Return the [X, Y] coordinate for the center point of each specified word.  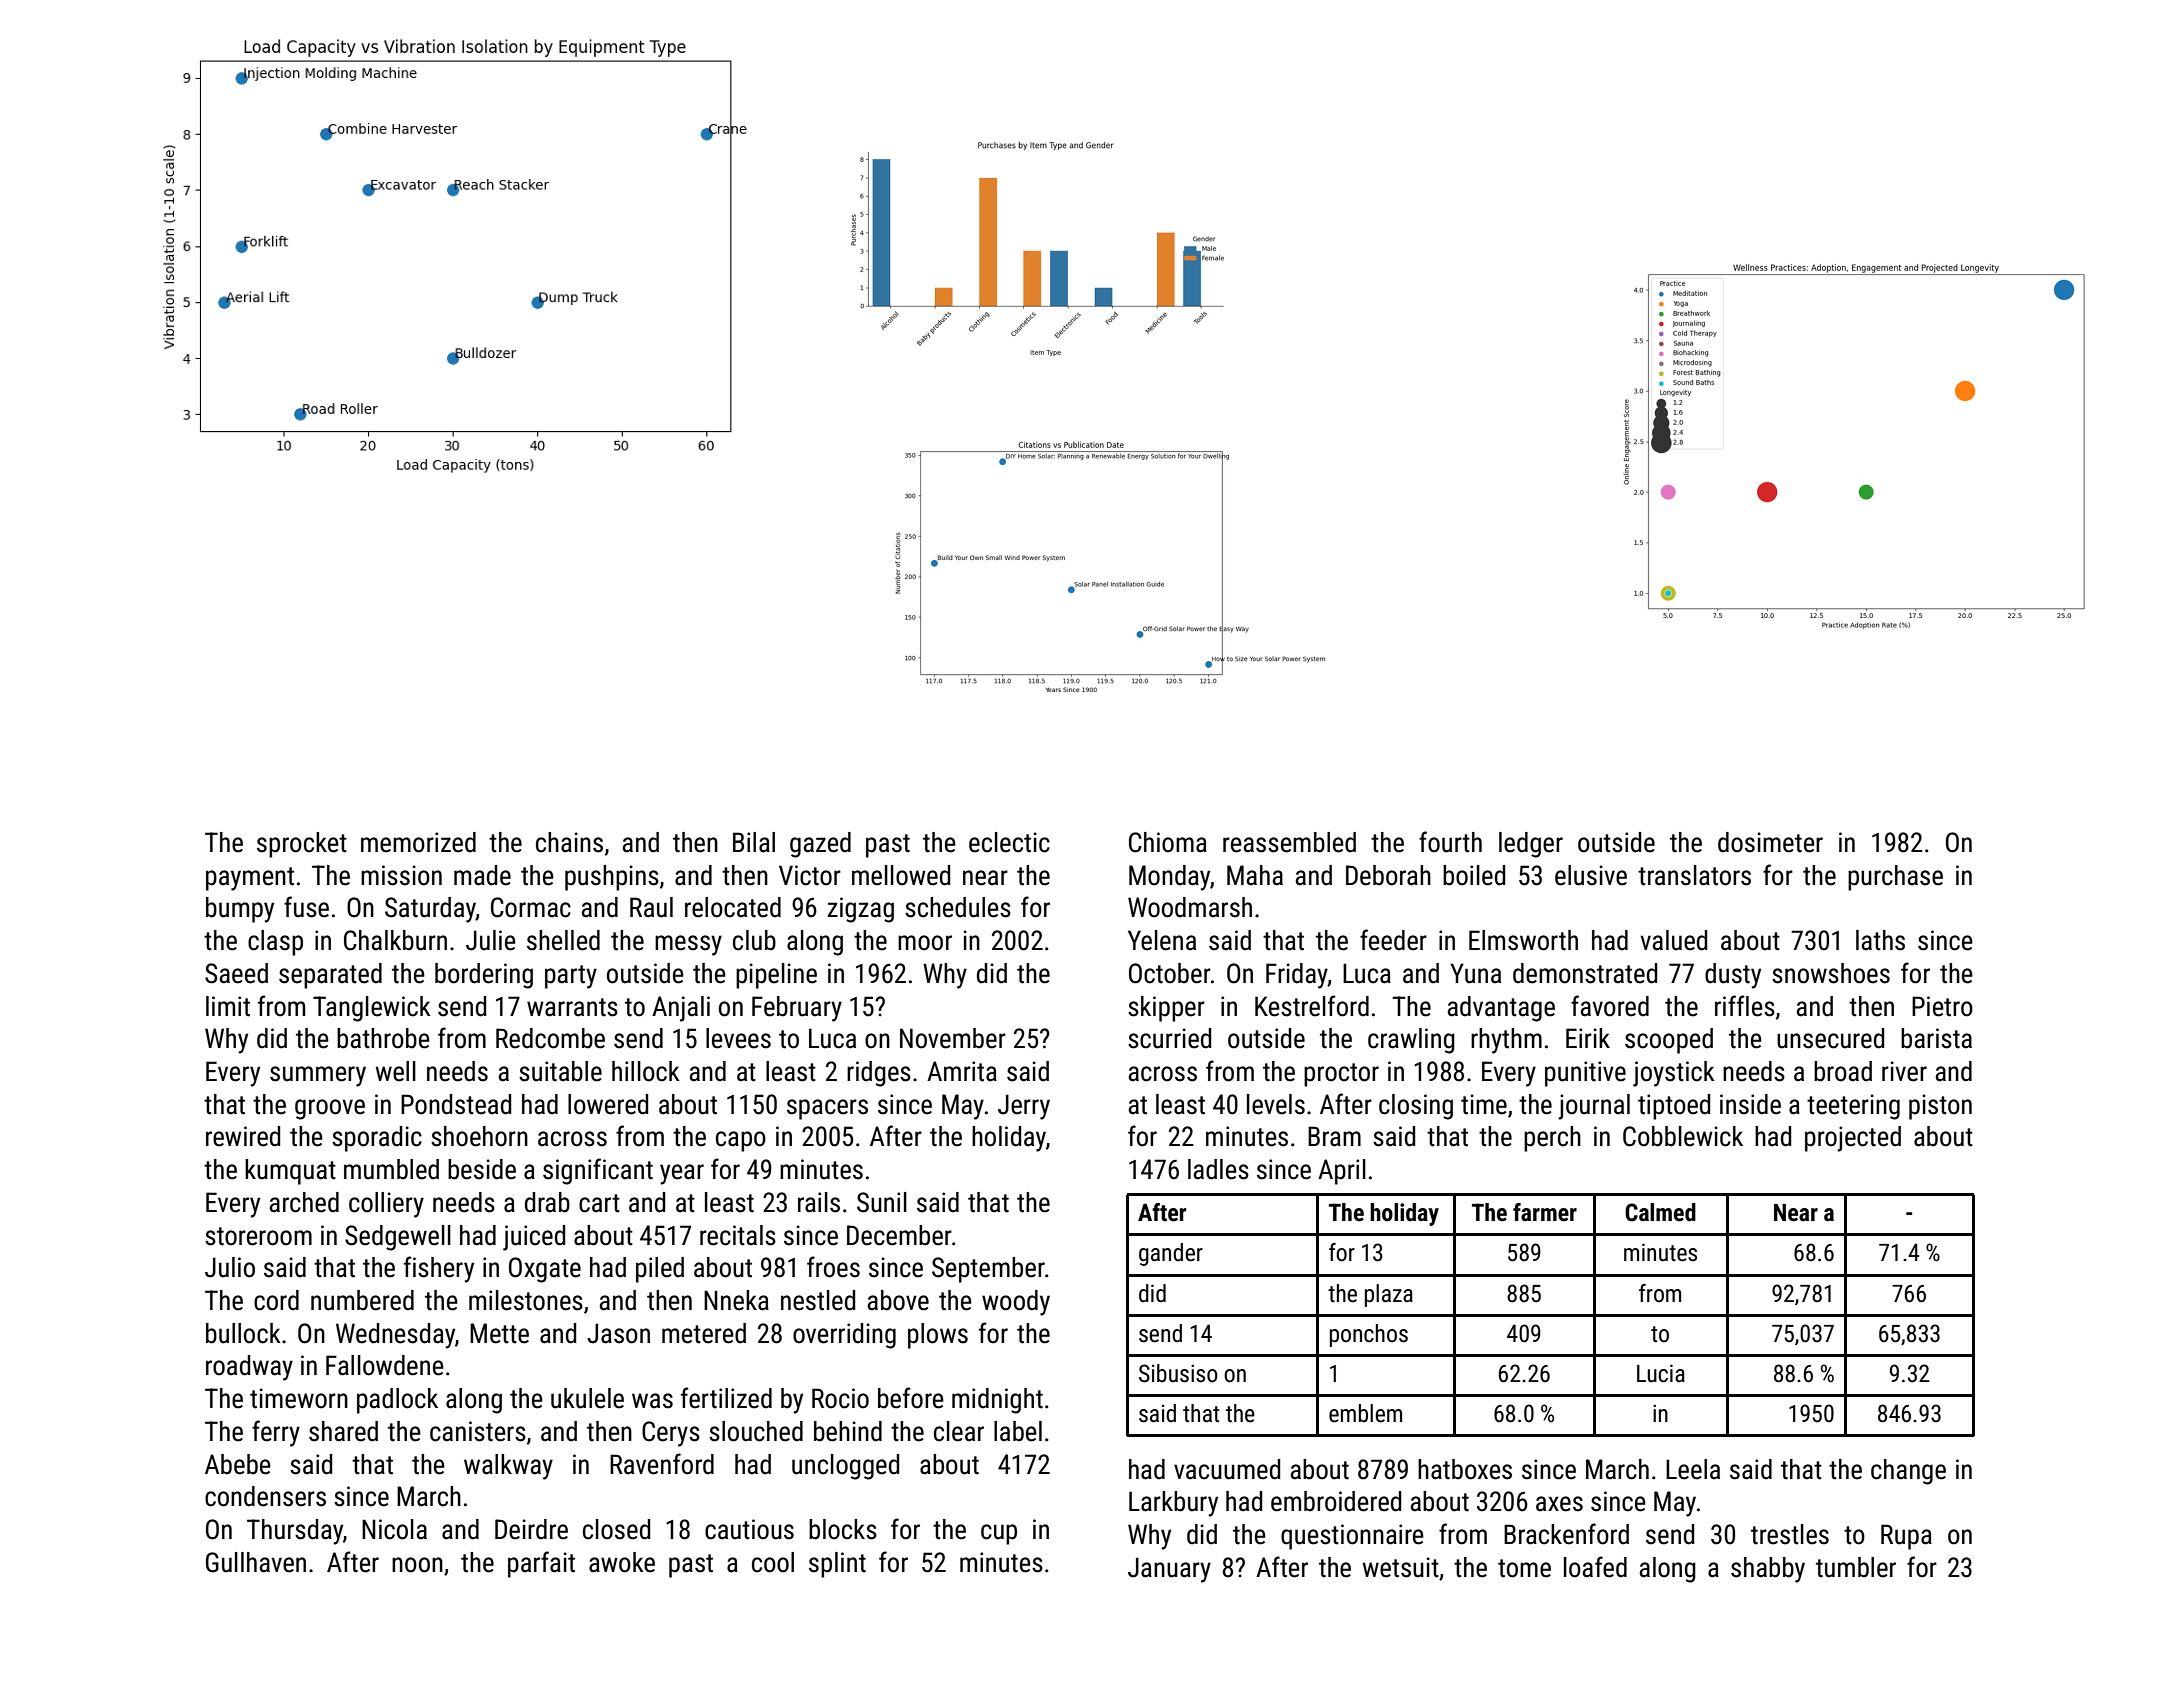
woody [1016, 1303]
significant [598, 1171]
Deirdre [531, 1529]
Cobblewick [1683, 1136]
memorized [418, 842]
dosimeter [1770, 842]
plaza [1389, 1295]
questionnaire [1352, 1537]
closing [1416, 1107]
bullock [243, 1333]
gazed [820, 845]
